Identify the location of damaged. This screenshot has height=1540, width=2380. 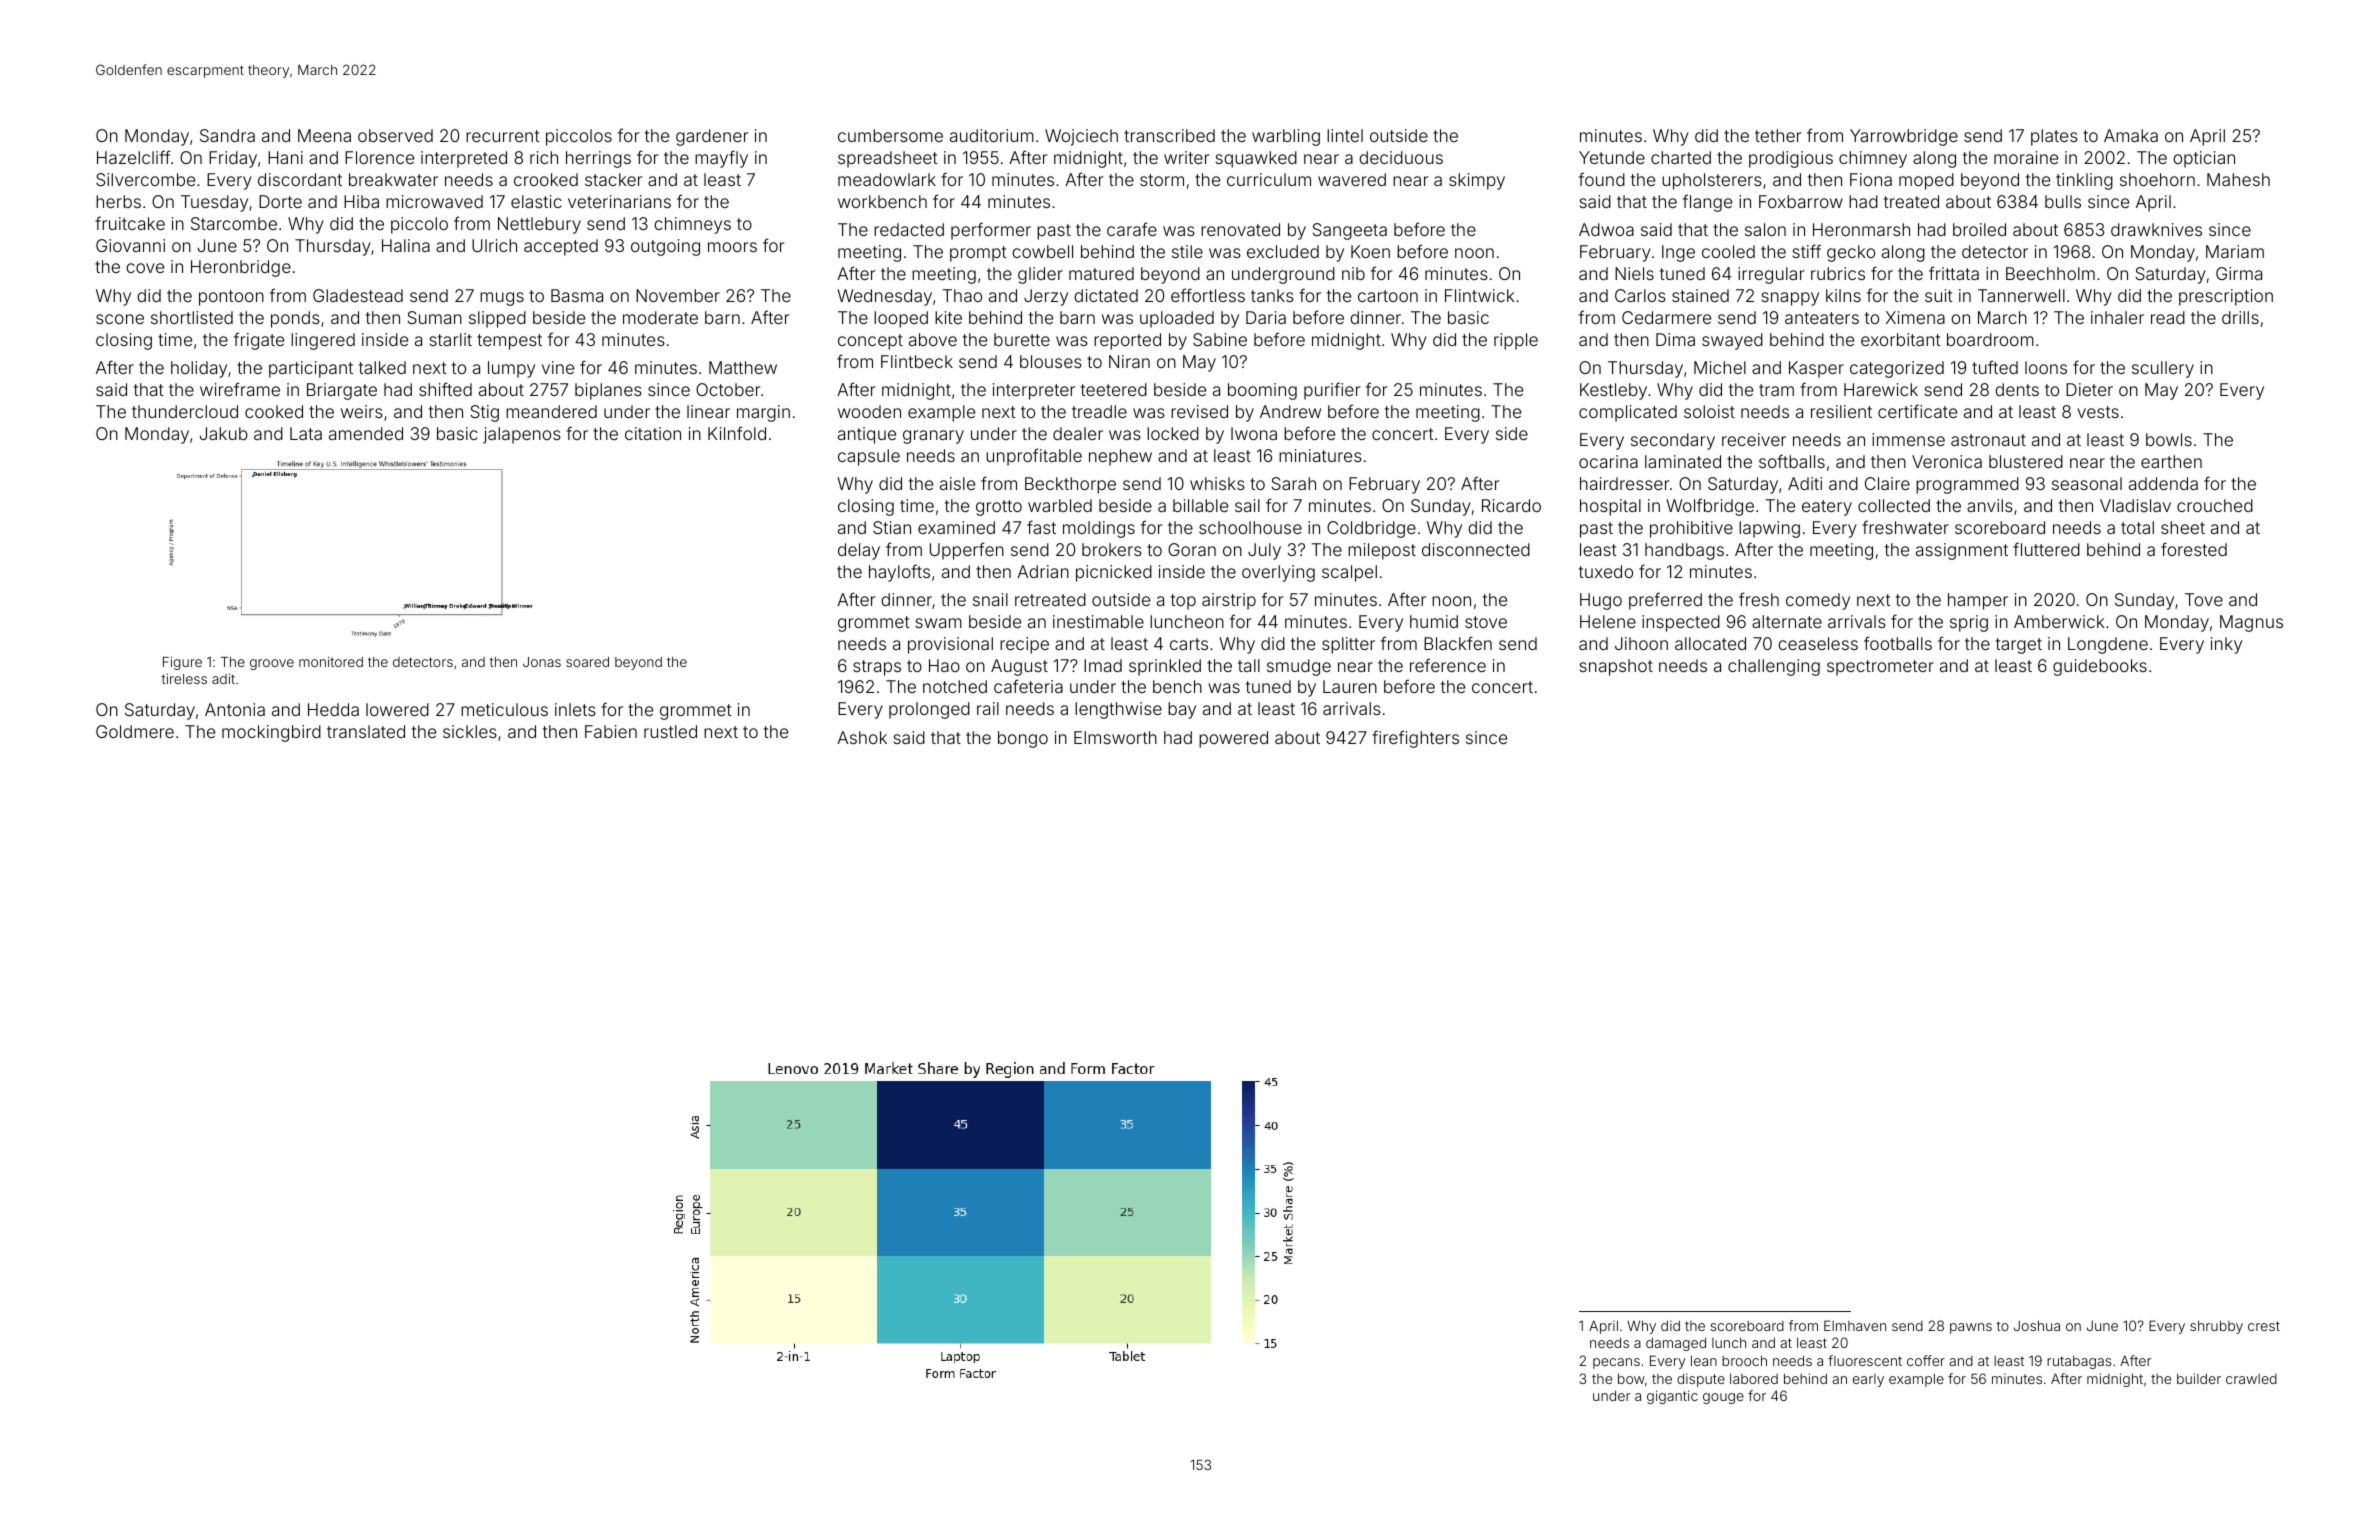
(1676, 1344).
